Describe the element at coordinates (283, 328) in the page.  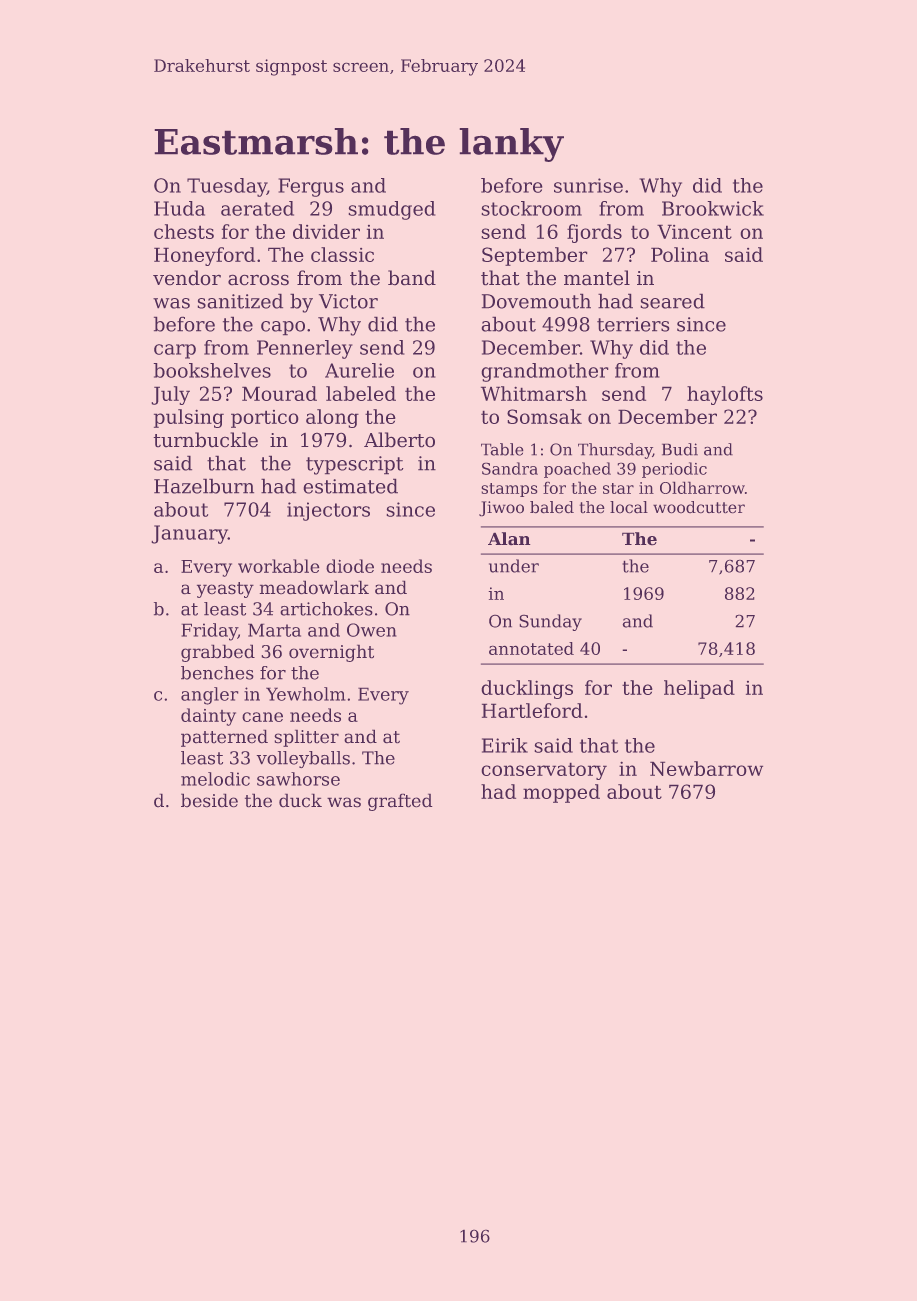
I see `capo` at that location.
